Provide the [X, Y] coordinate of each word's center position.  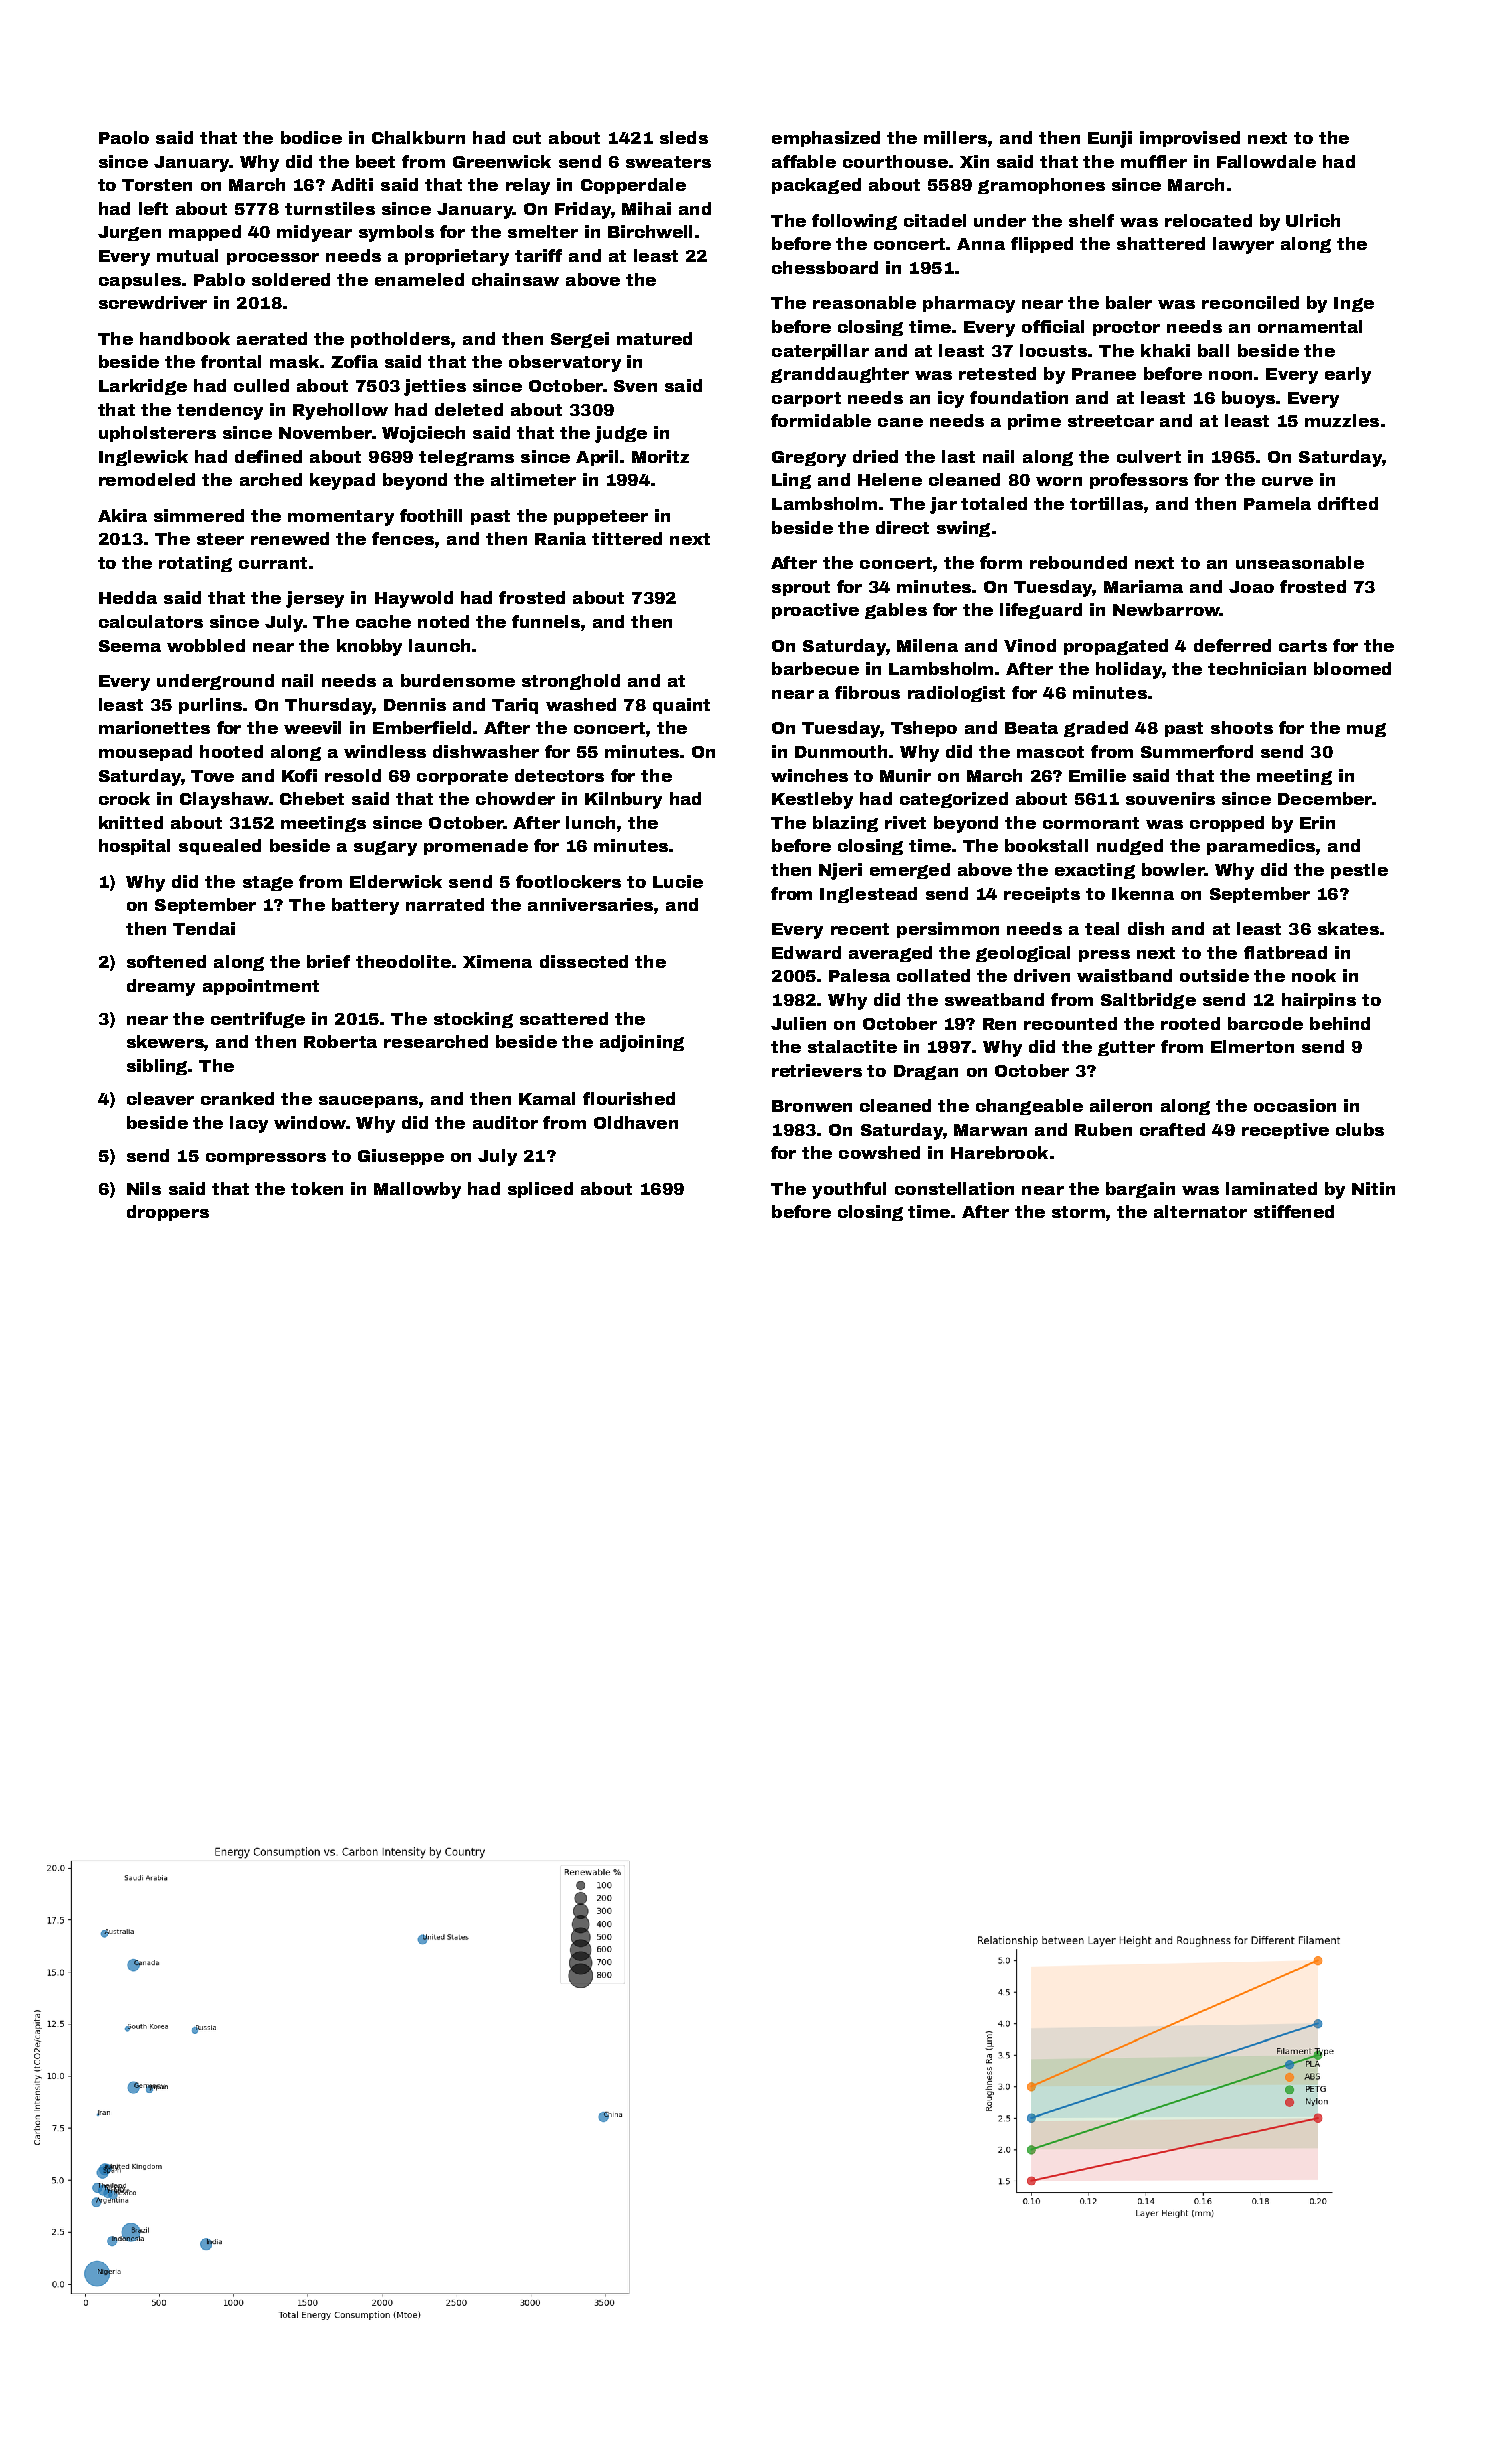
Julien [798, 1023]
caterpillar [820, 352]
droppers [168, 1213]
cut [527, 138]
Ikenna [1143, 893]
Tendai [204, 928]
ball [1213, 350]
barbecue [815, 668]
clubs [1360, 1129]
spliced [540, 1190]
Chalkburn [418, 137]
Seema [130, 646]
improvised [1190, 139]
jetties [435, 387]
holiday [1129, 670]
